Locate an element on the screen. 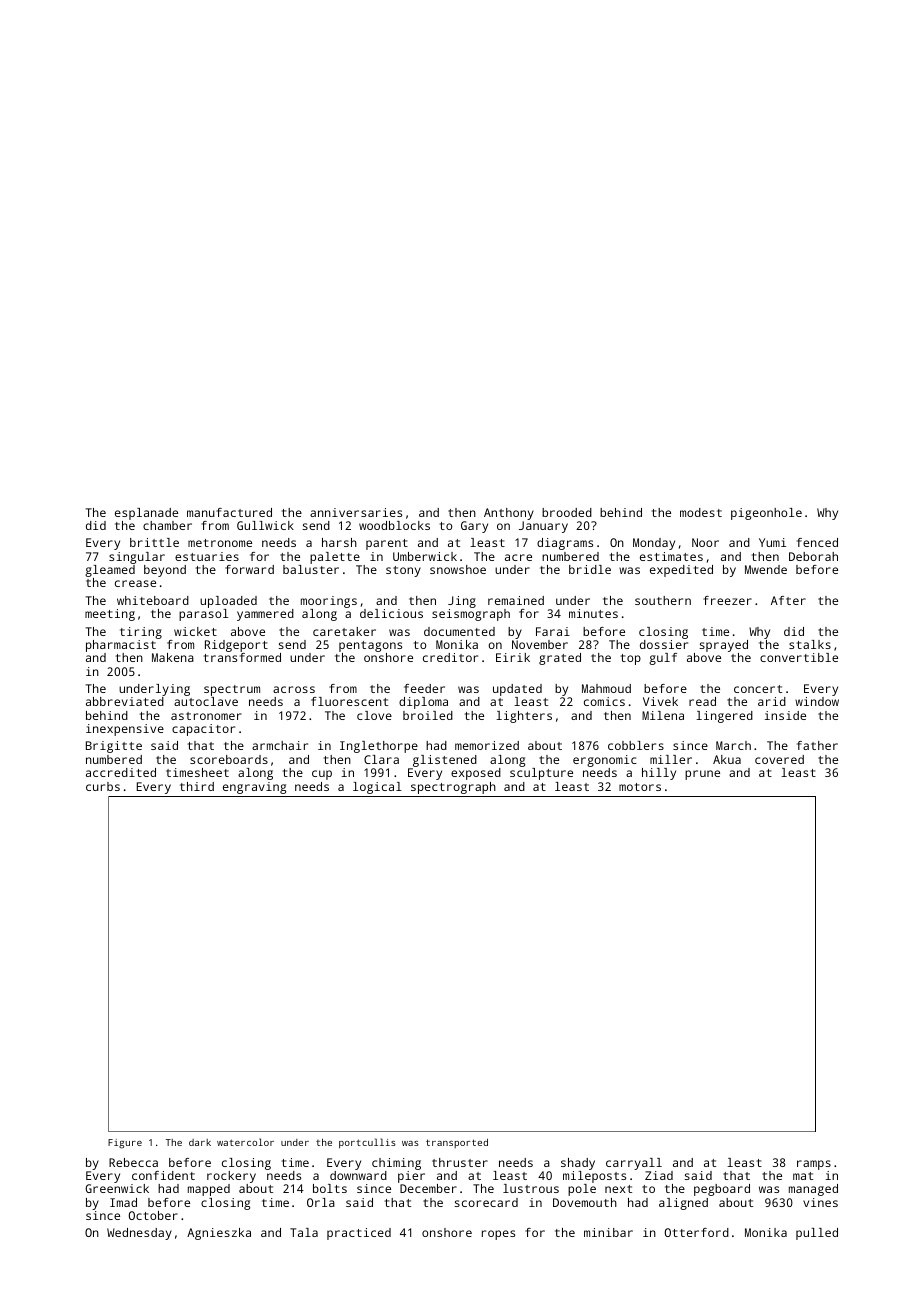 The height and width of the screenshot is (1308, 924). Greenwick is located at coordinates (117, 1188).
